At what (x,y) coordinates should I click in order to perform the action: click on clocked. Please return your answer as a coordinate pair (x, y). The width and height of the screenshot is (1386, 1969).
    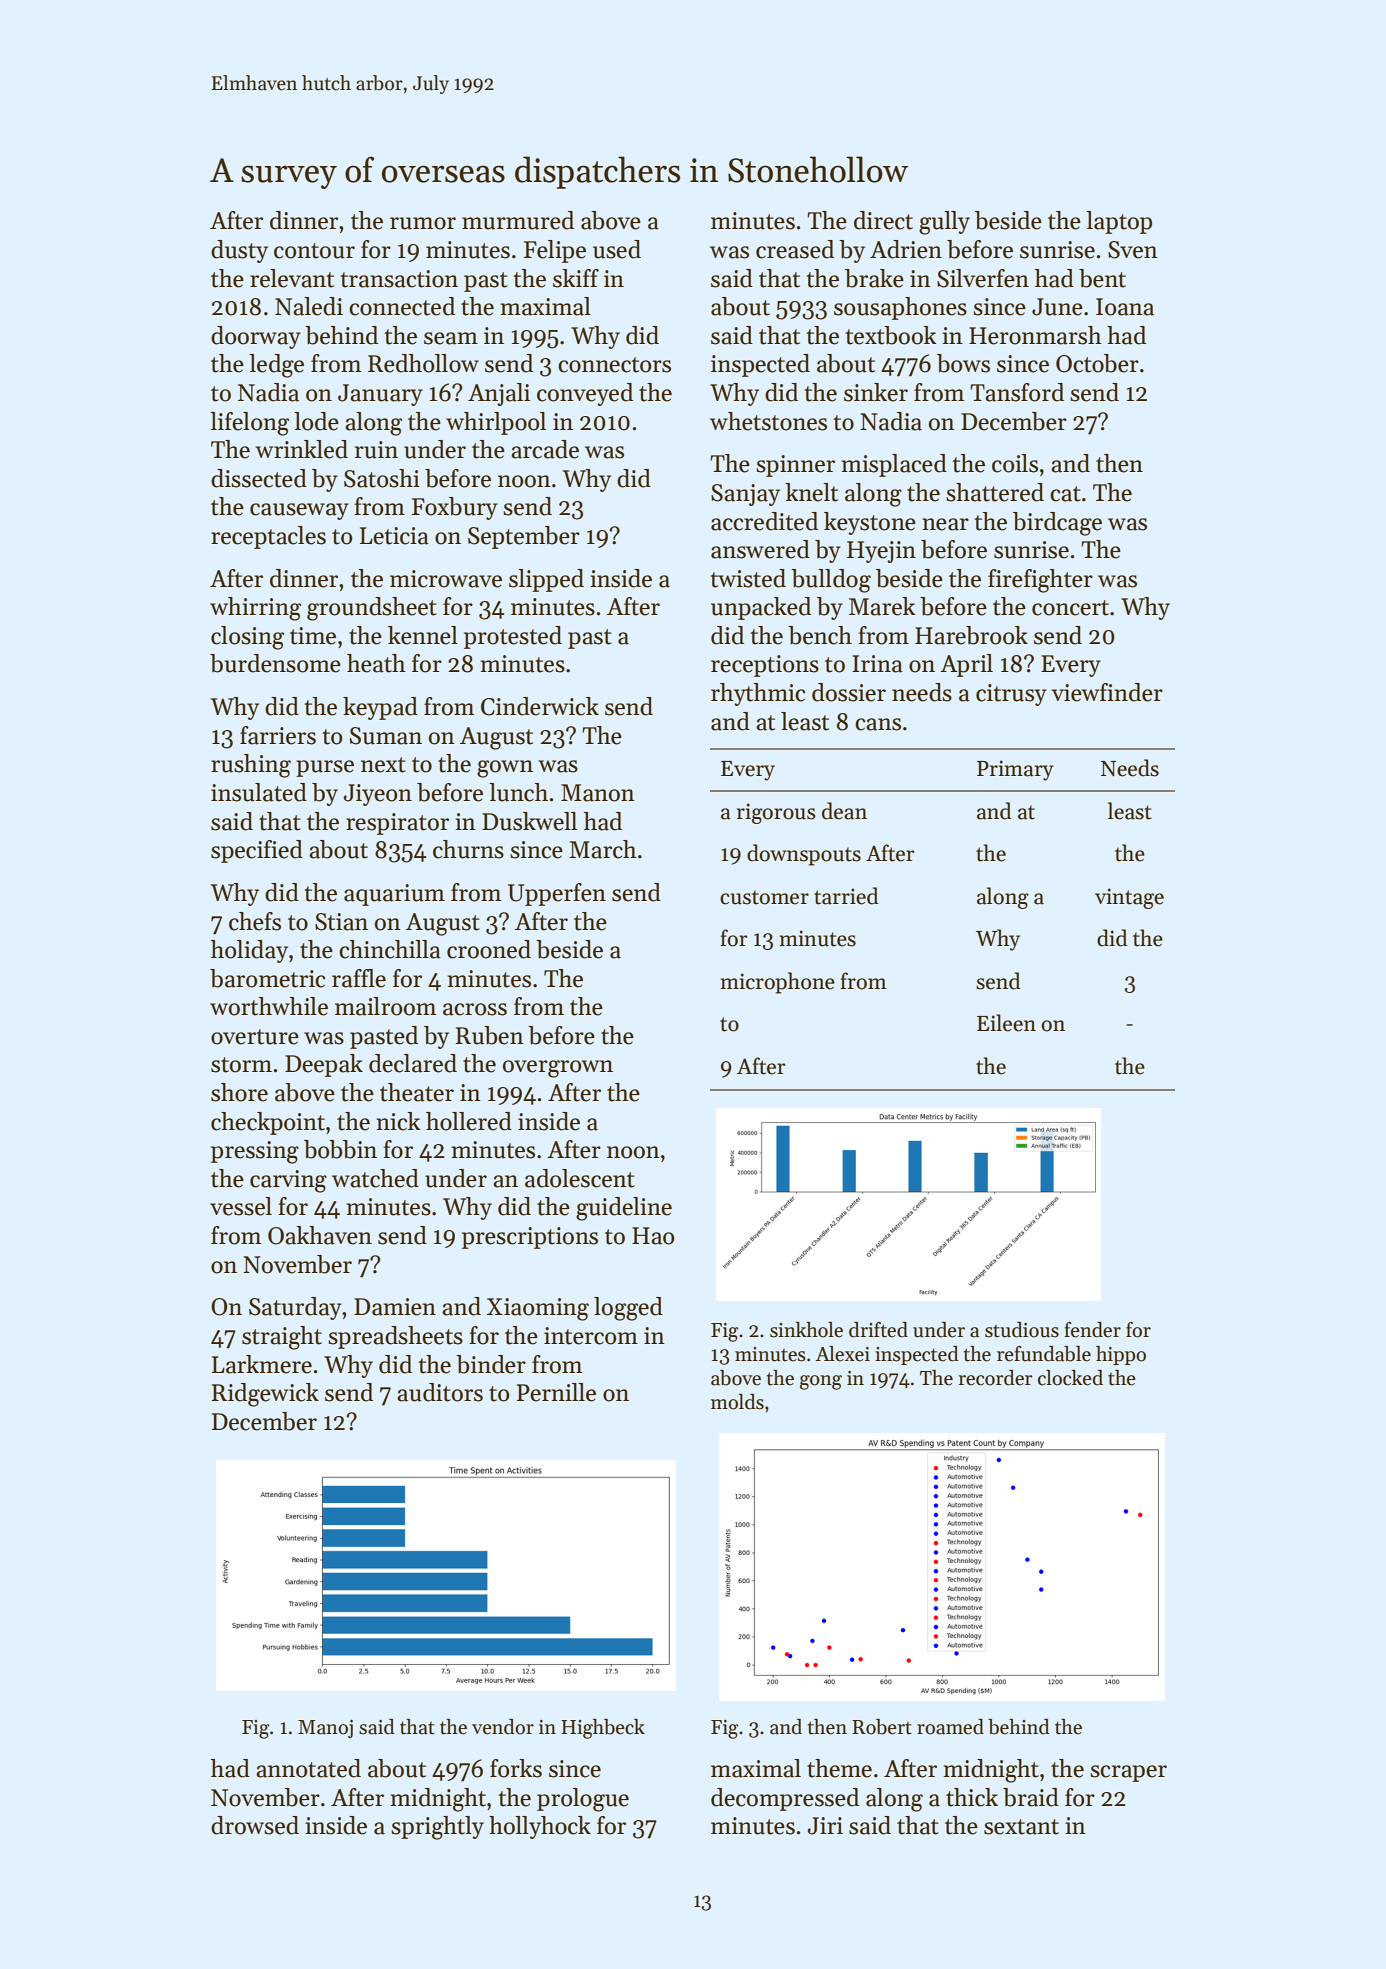
    Looking at the image, I should click on (1070, 1378).
